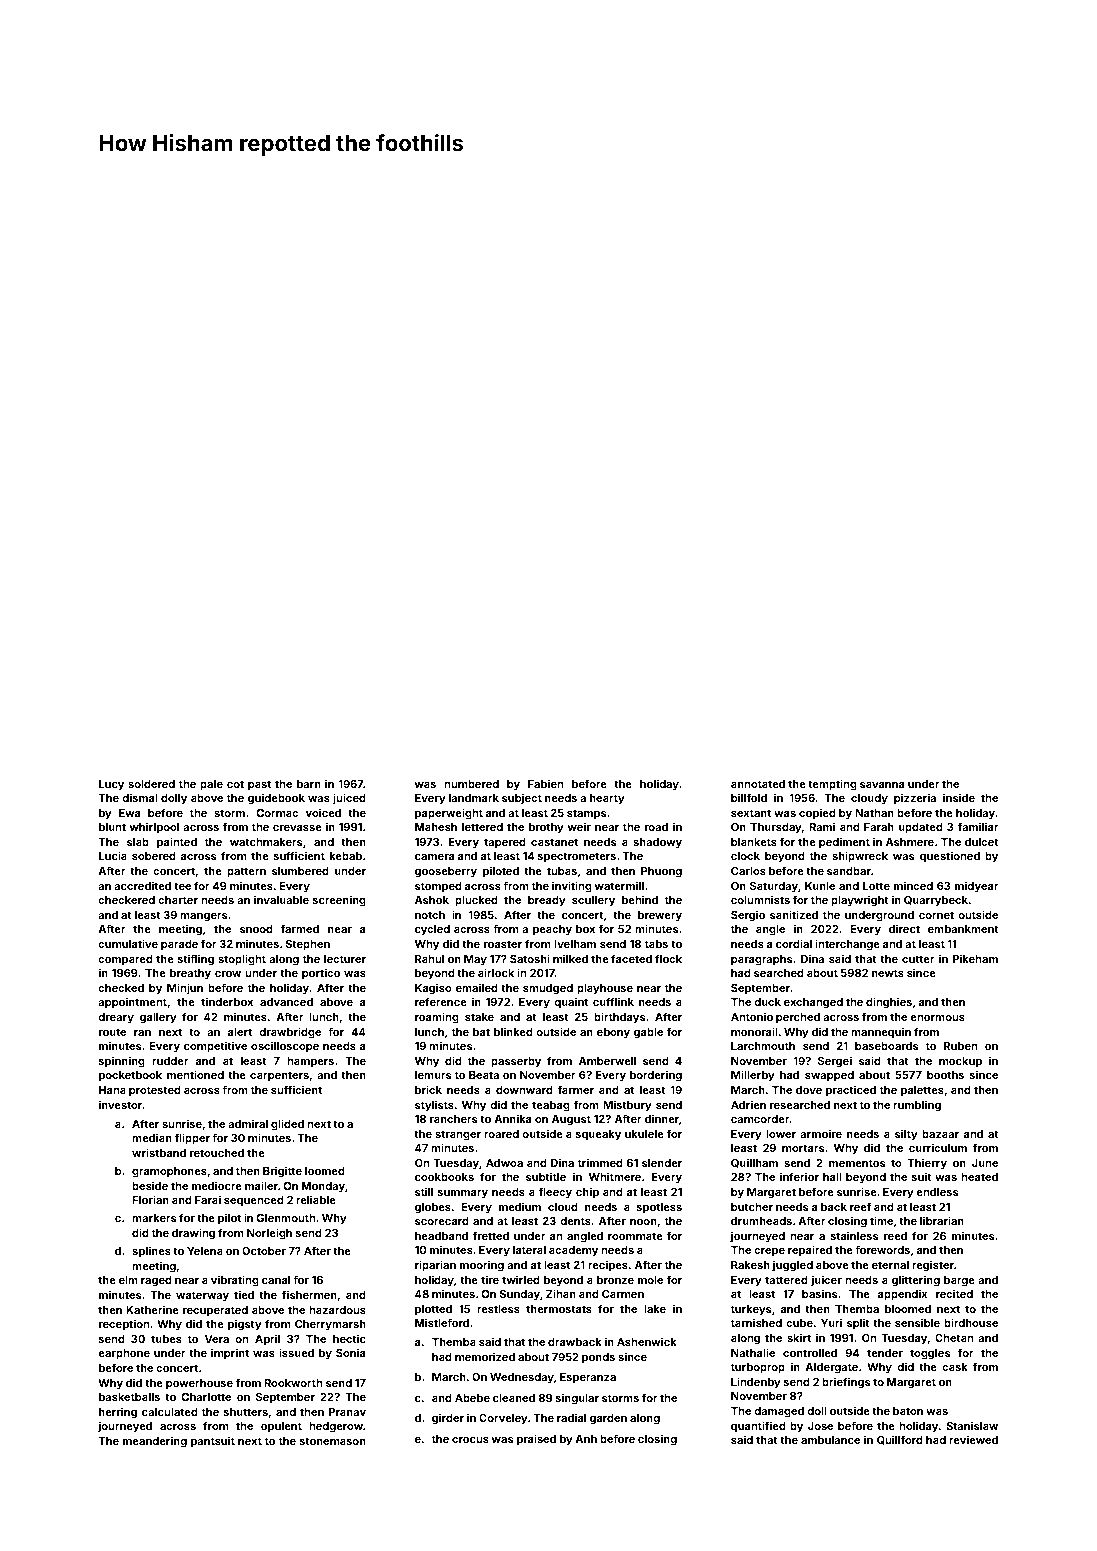 Image resolution: width=1097 pixels, height=1551 pixels. Describe the element at coordinates (904, 928) in the document. I see `direct` at that location.
